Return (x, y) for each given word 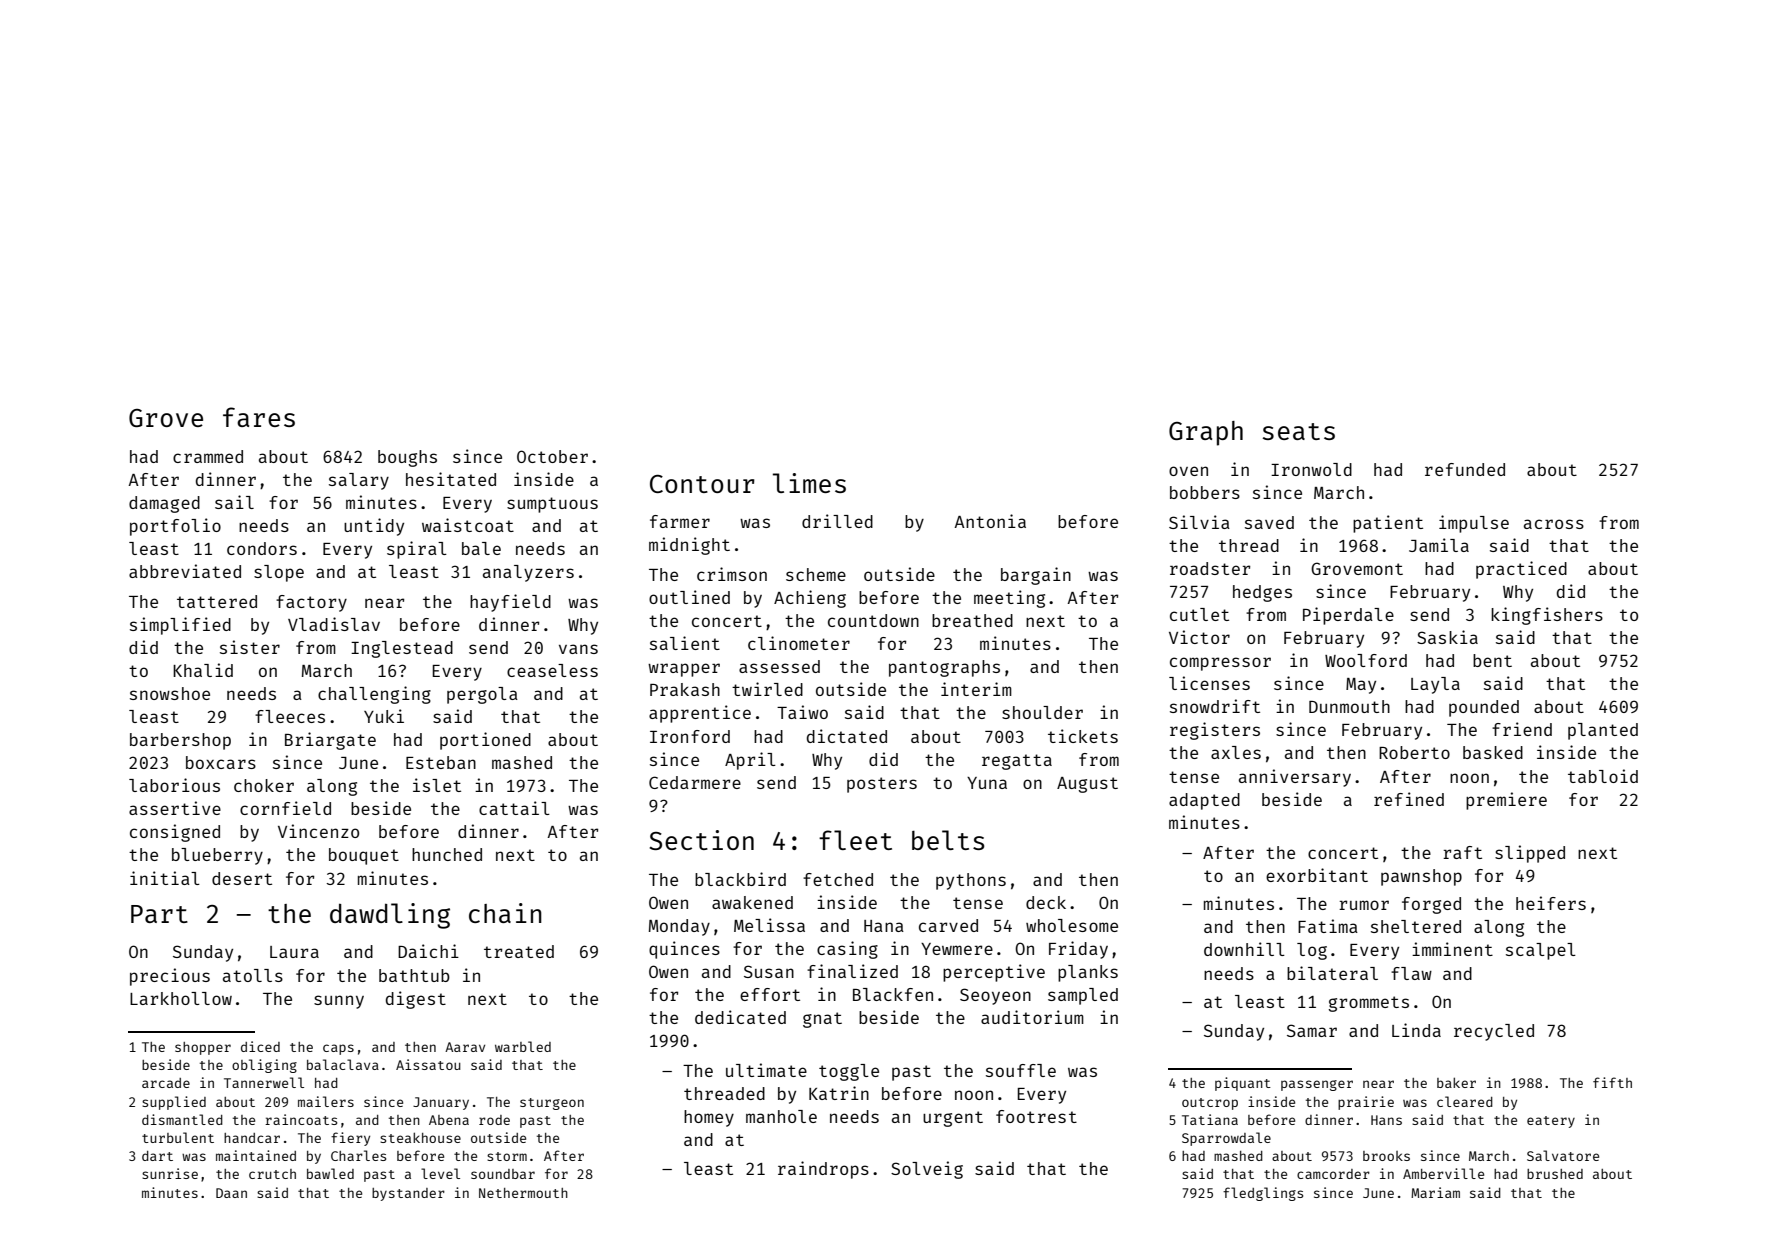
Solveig (927, 1170)
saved (1269, 522)
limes (809, 483)
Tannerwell (264, 1082)
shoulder (1042, 712)
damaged (164, 504)
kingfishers (1547, 616)
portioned (485, 741)
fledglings (1263, 1194)
